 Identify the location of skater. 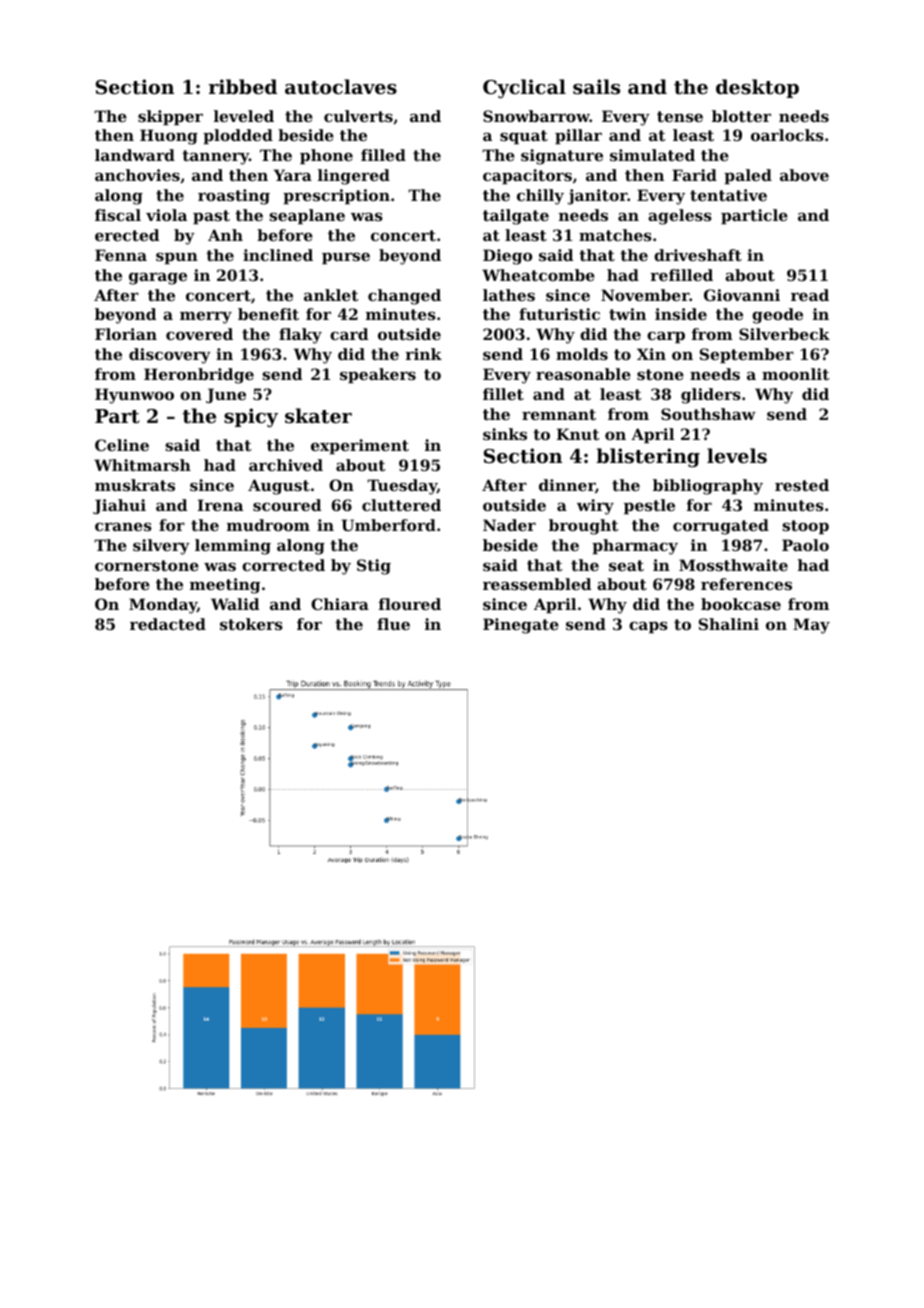
(318, 416).
